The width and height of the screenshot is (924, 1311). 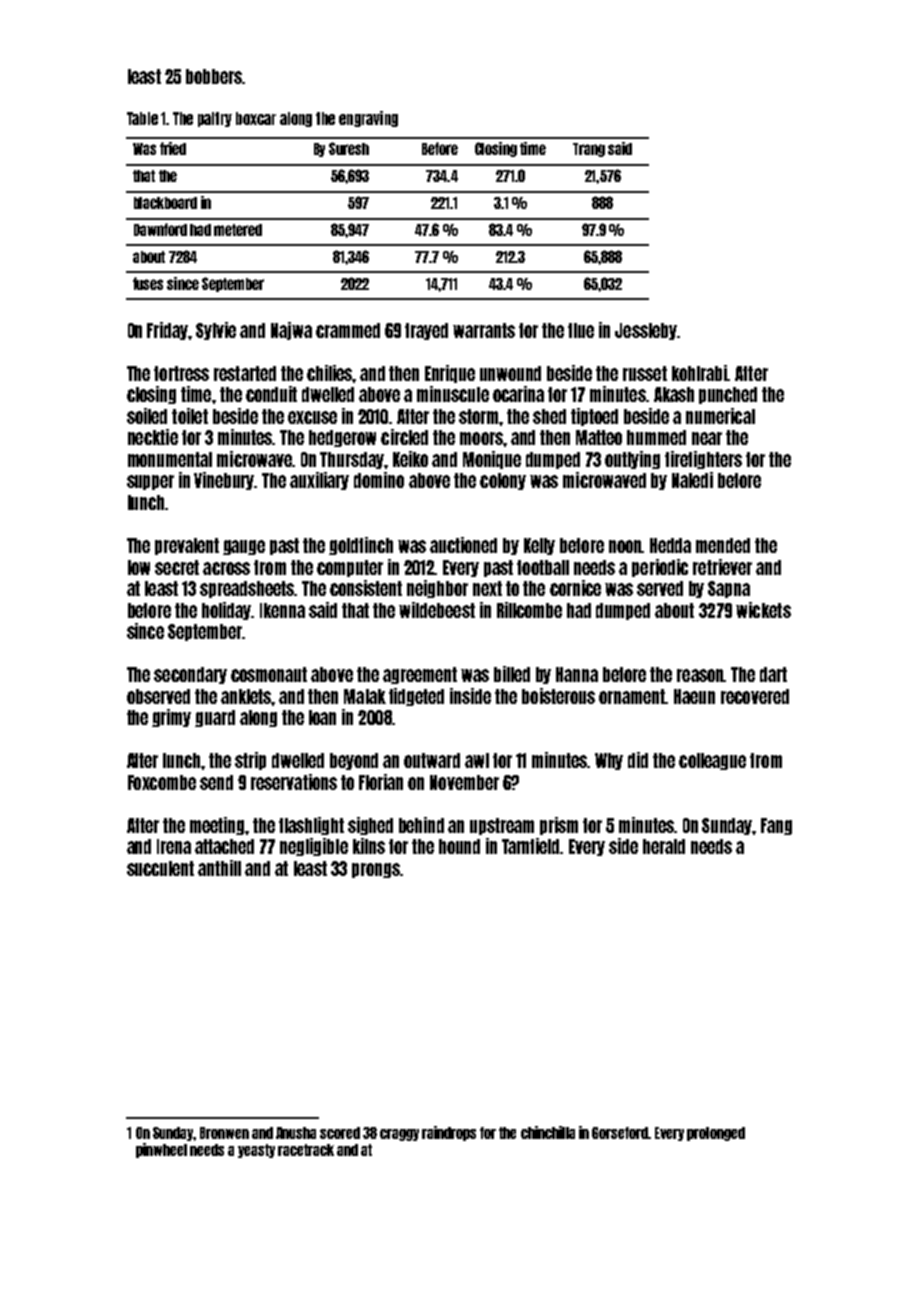 I want to click on punched, so click(x=728, y=395).
